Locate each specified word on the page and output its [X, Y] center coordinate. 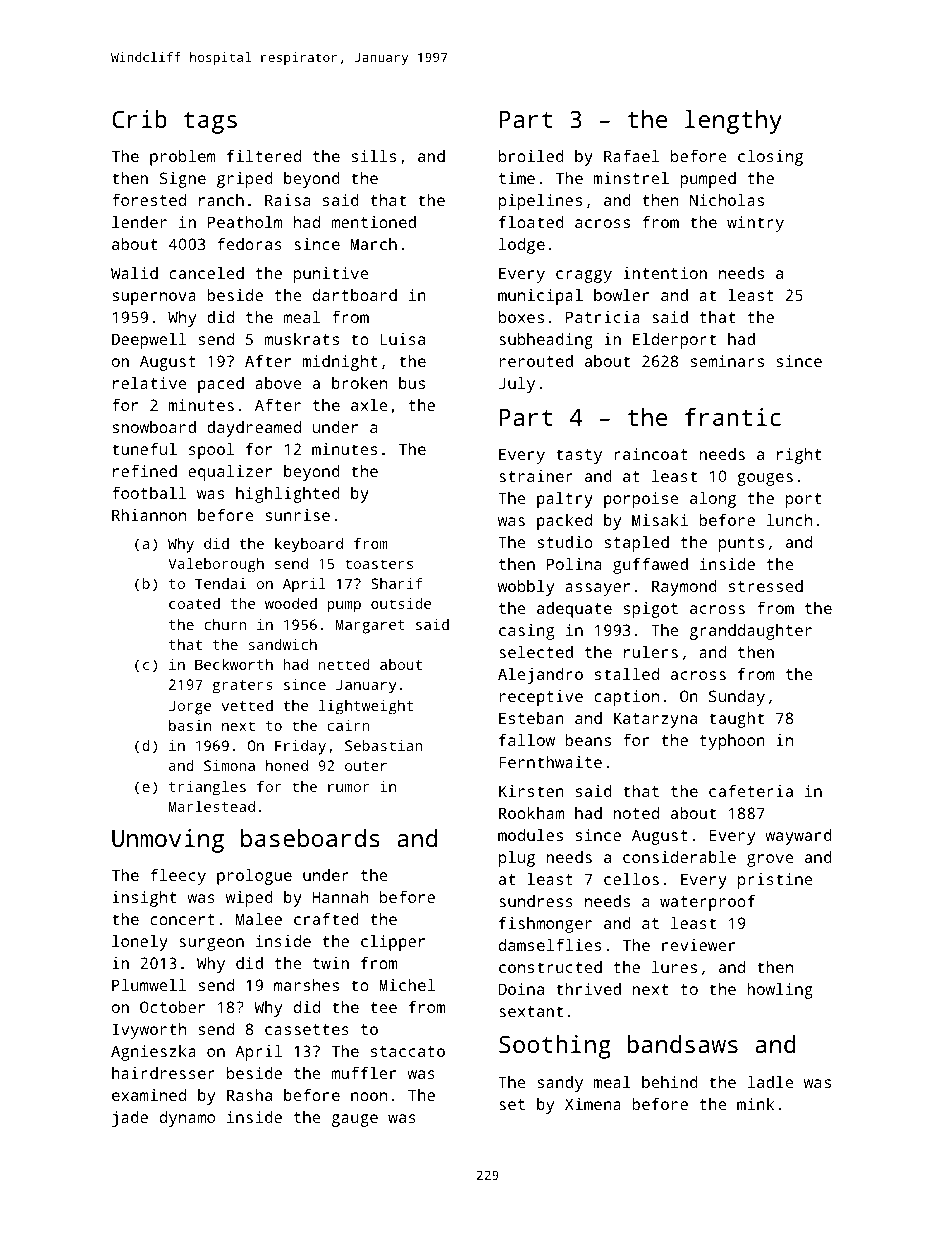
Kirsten [531, 791]
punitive [331, 275]
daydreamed [254, 429]
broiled [531, 156]
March [374, 244]
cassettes [307, 1029]
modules [530, 835]
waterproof [707, 903]
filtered [264, 156]
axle [369, 405]
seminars [727, 361]
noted [636, 813]
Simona [229, 765]
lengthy [733, 122]
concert [182, 919]
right [799, 456]
